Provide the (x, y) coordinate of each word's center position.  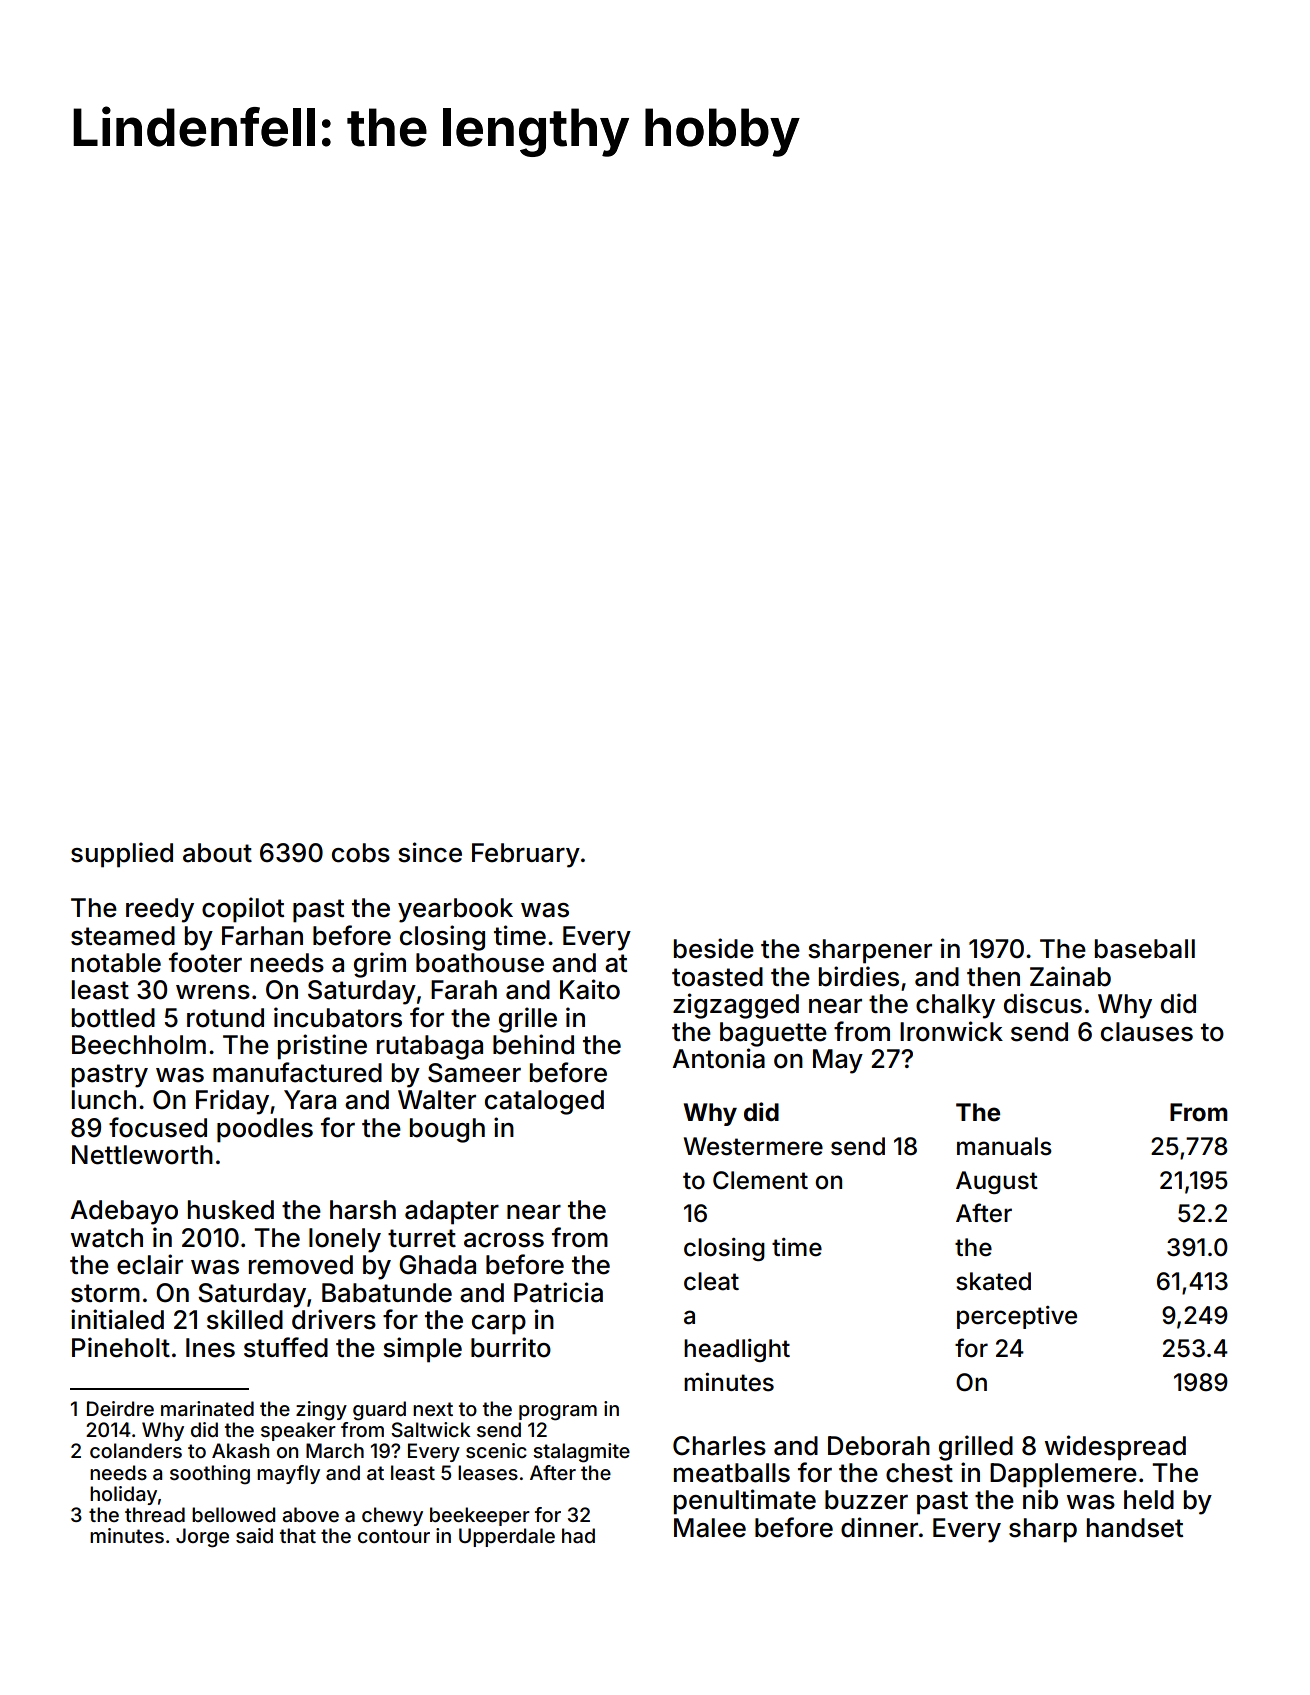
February (526, 855)
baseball (1145, 949)
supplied (122, 855)
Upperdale (507, 1537)
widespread (1115, 1448)
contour (394, 1536)
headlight (737, 1350)
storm (105, 1293)
